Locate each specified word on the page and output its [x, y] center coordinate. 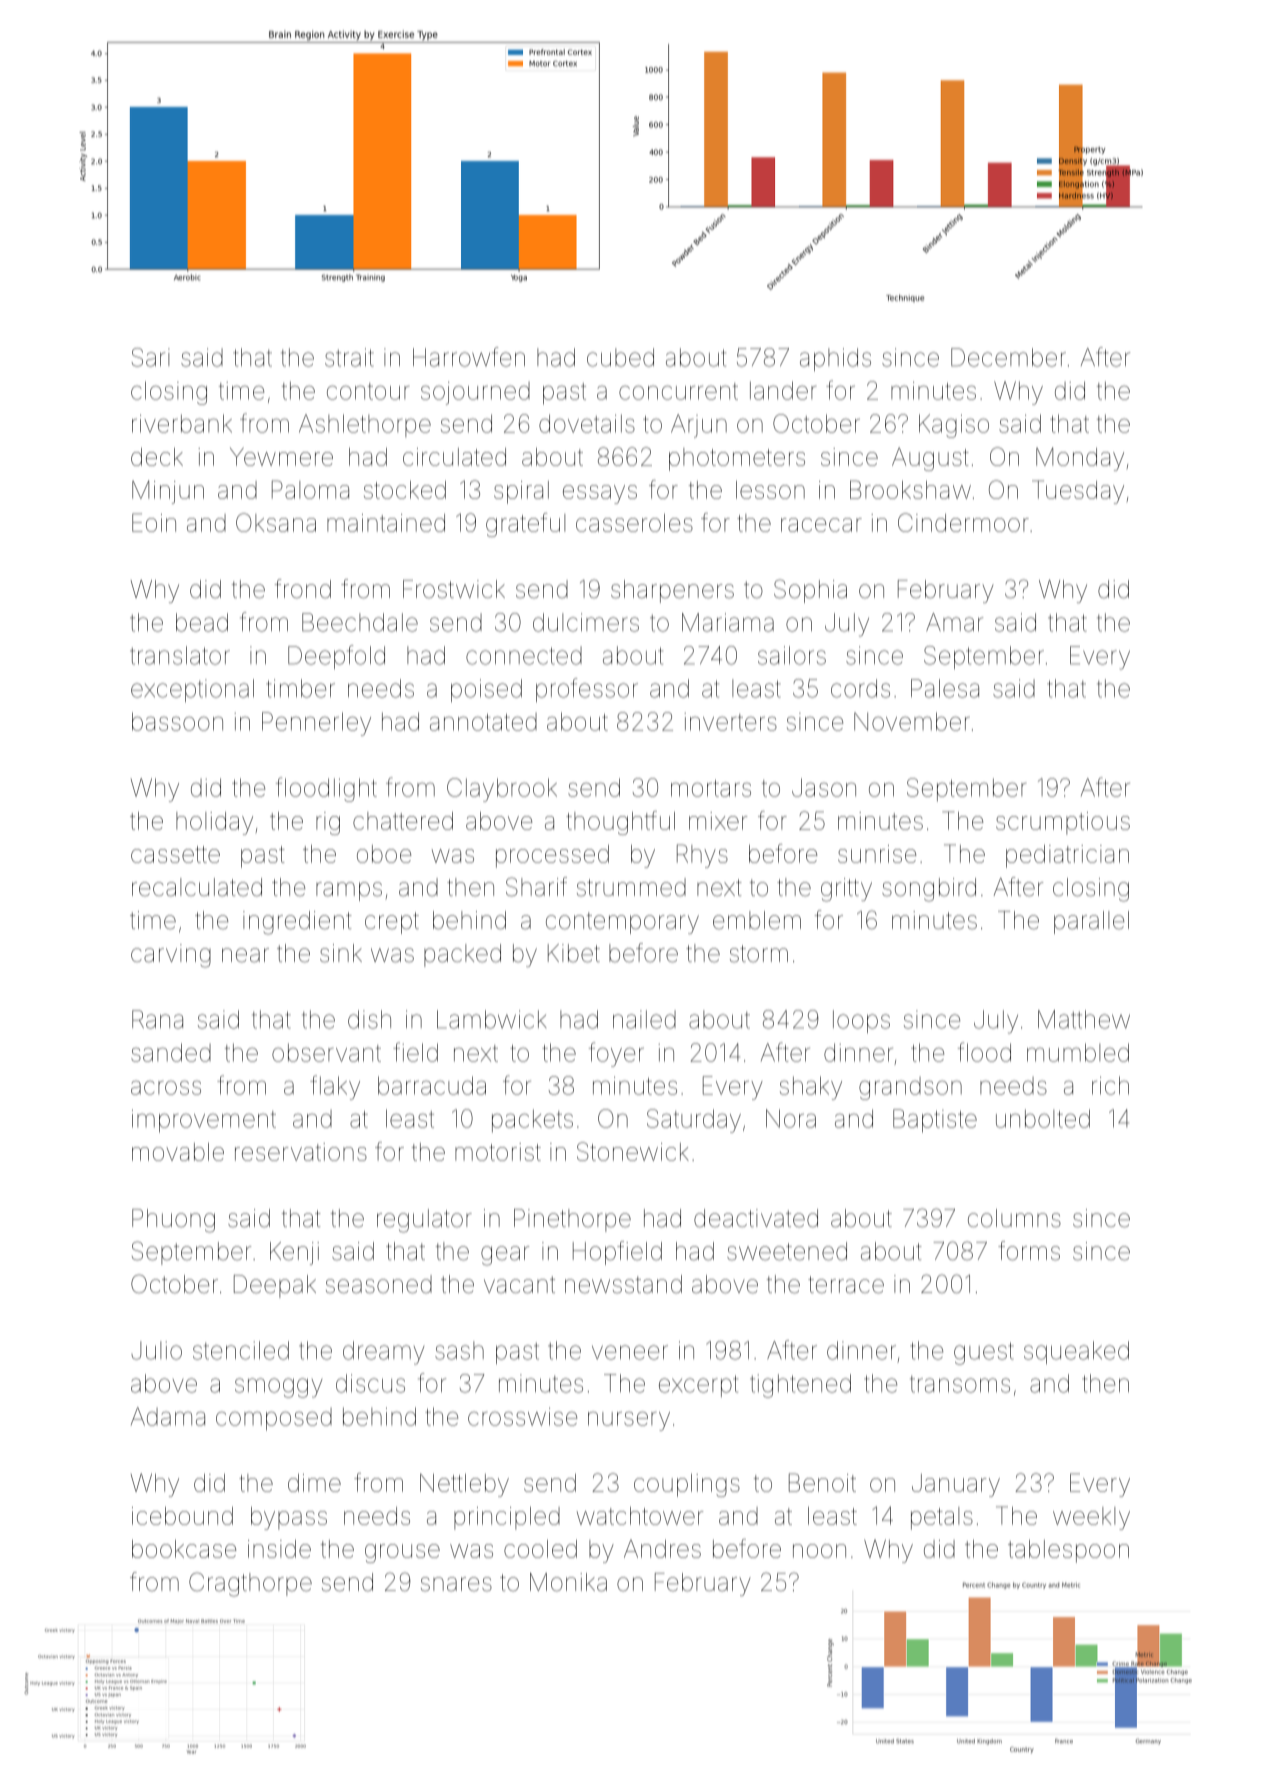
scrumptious [1063, 823]
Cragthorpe [250, 1584]
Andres [662, 1549]
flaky [335, 1087]
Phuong [173, 1221]
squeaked [1076, 1352]
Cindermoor [963, 522]
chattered [403, 821]
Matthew [1084, 1019]
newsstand [623, 1284]
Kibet [574, 953]
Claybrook [502, 790]
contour [368, 391]
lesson [770, 490]
